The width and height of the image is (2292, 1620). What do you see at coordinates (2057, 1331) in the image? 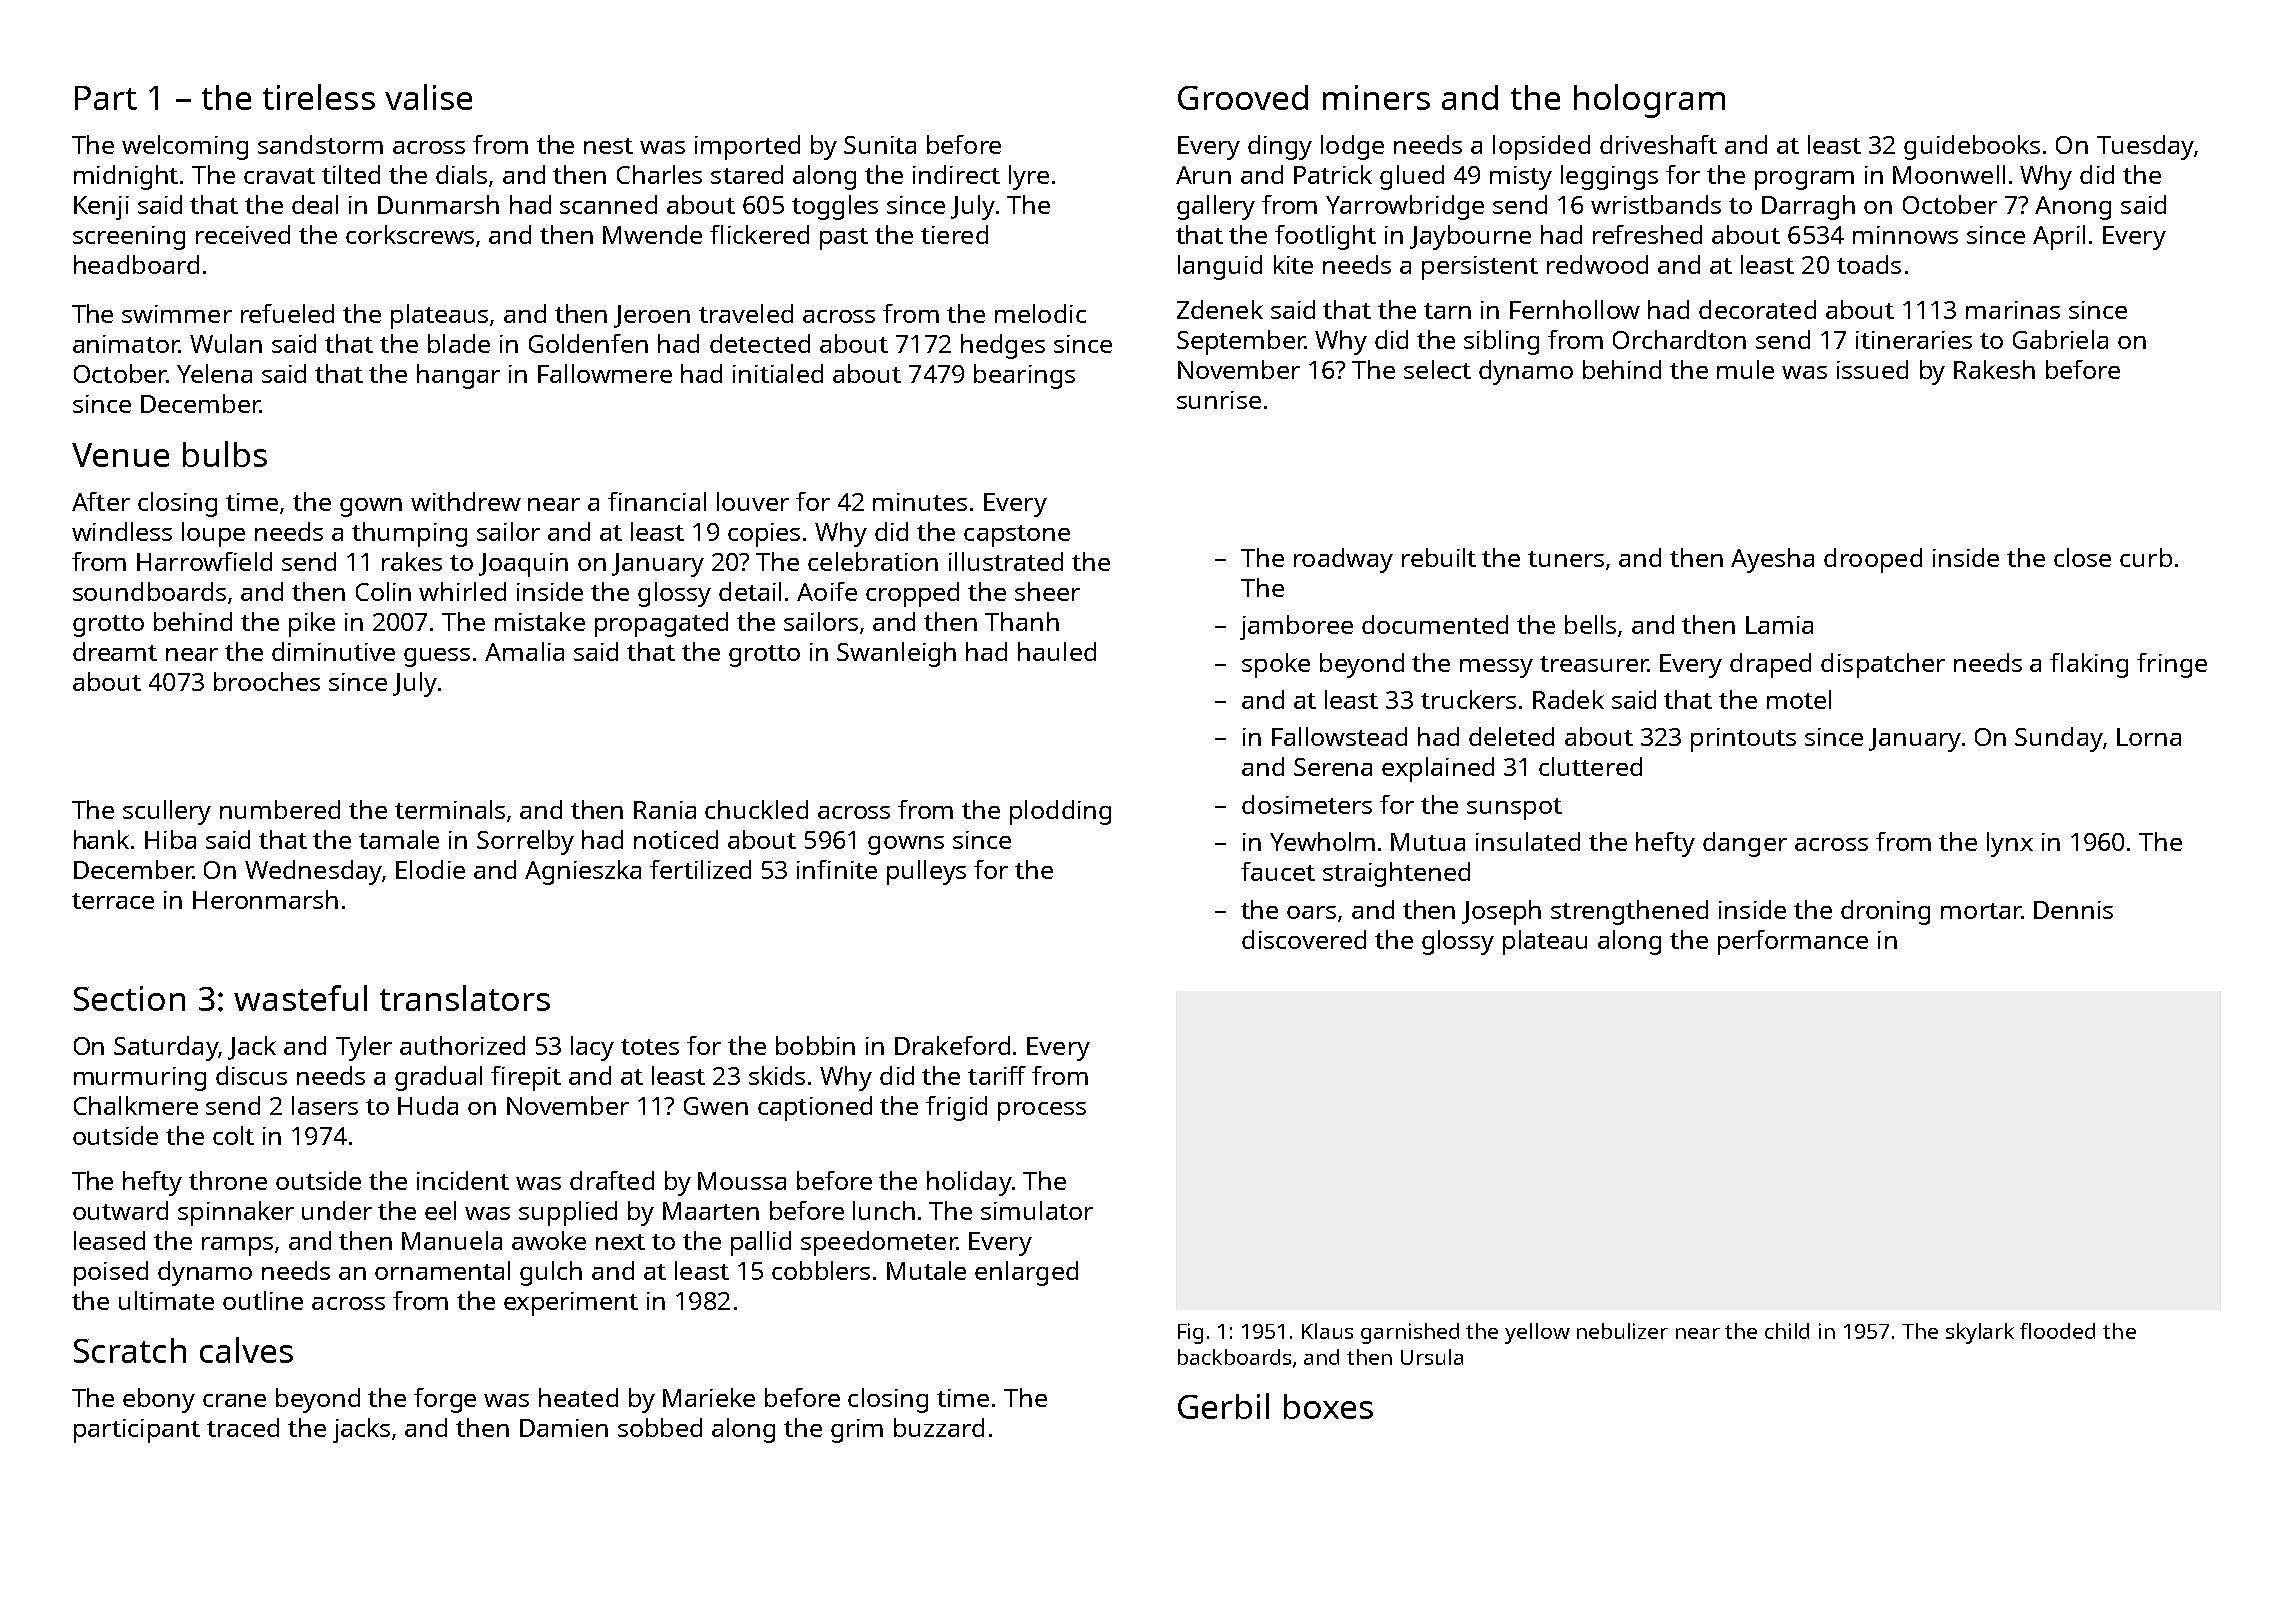
I see `flooded` at bounding box center [2057, 1331].
